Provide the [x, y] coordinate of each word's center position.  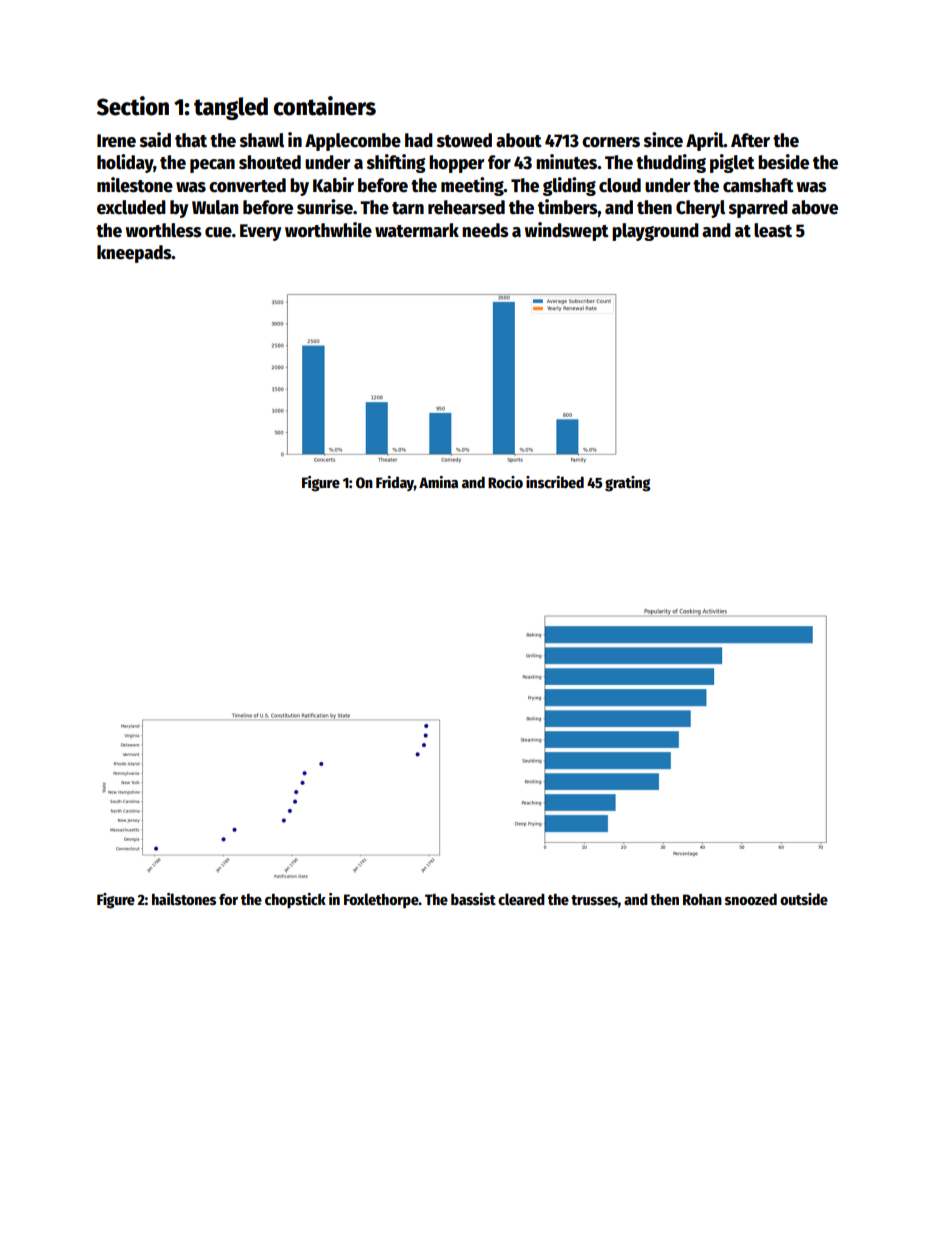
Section [133, 106]
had [419, 140]
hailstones [184, 899]
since [663, 140]
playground [655, 232]
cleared [521, 899]
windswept [567, 231]
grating [627, 484]
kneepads [134, 254]
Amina [438, 482]
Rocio [505, 482]
